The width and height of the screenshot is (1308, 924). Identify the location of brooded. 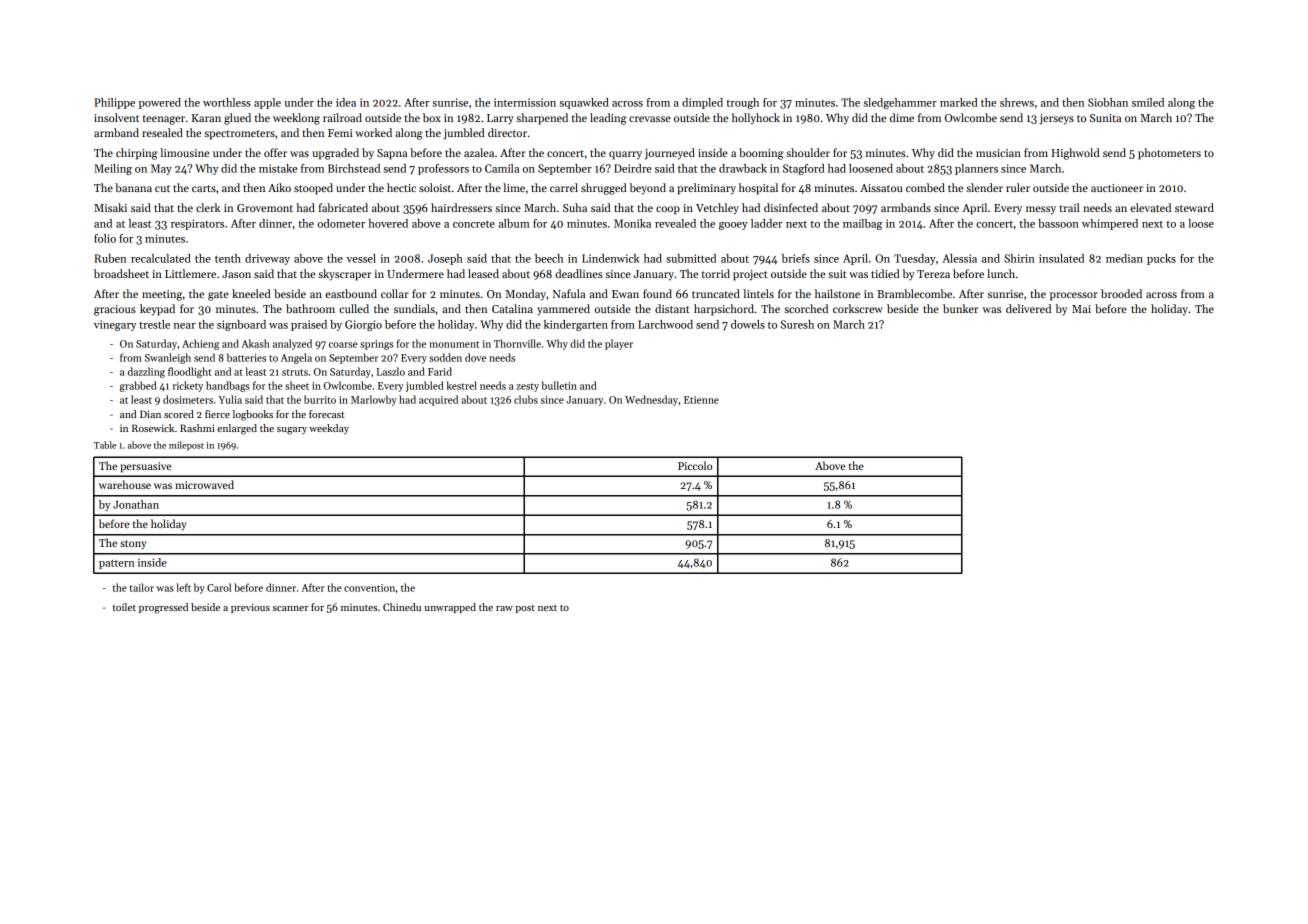
(1121, 293).
